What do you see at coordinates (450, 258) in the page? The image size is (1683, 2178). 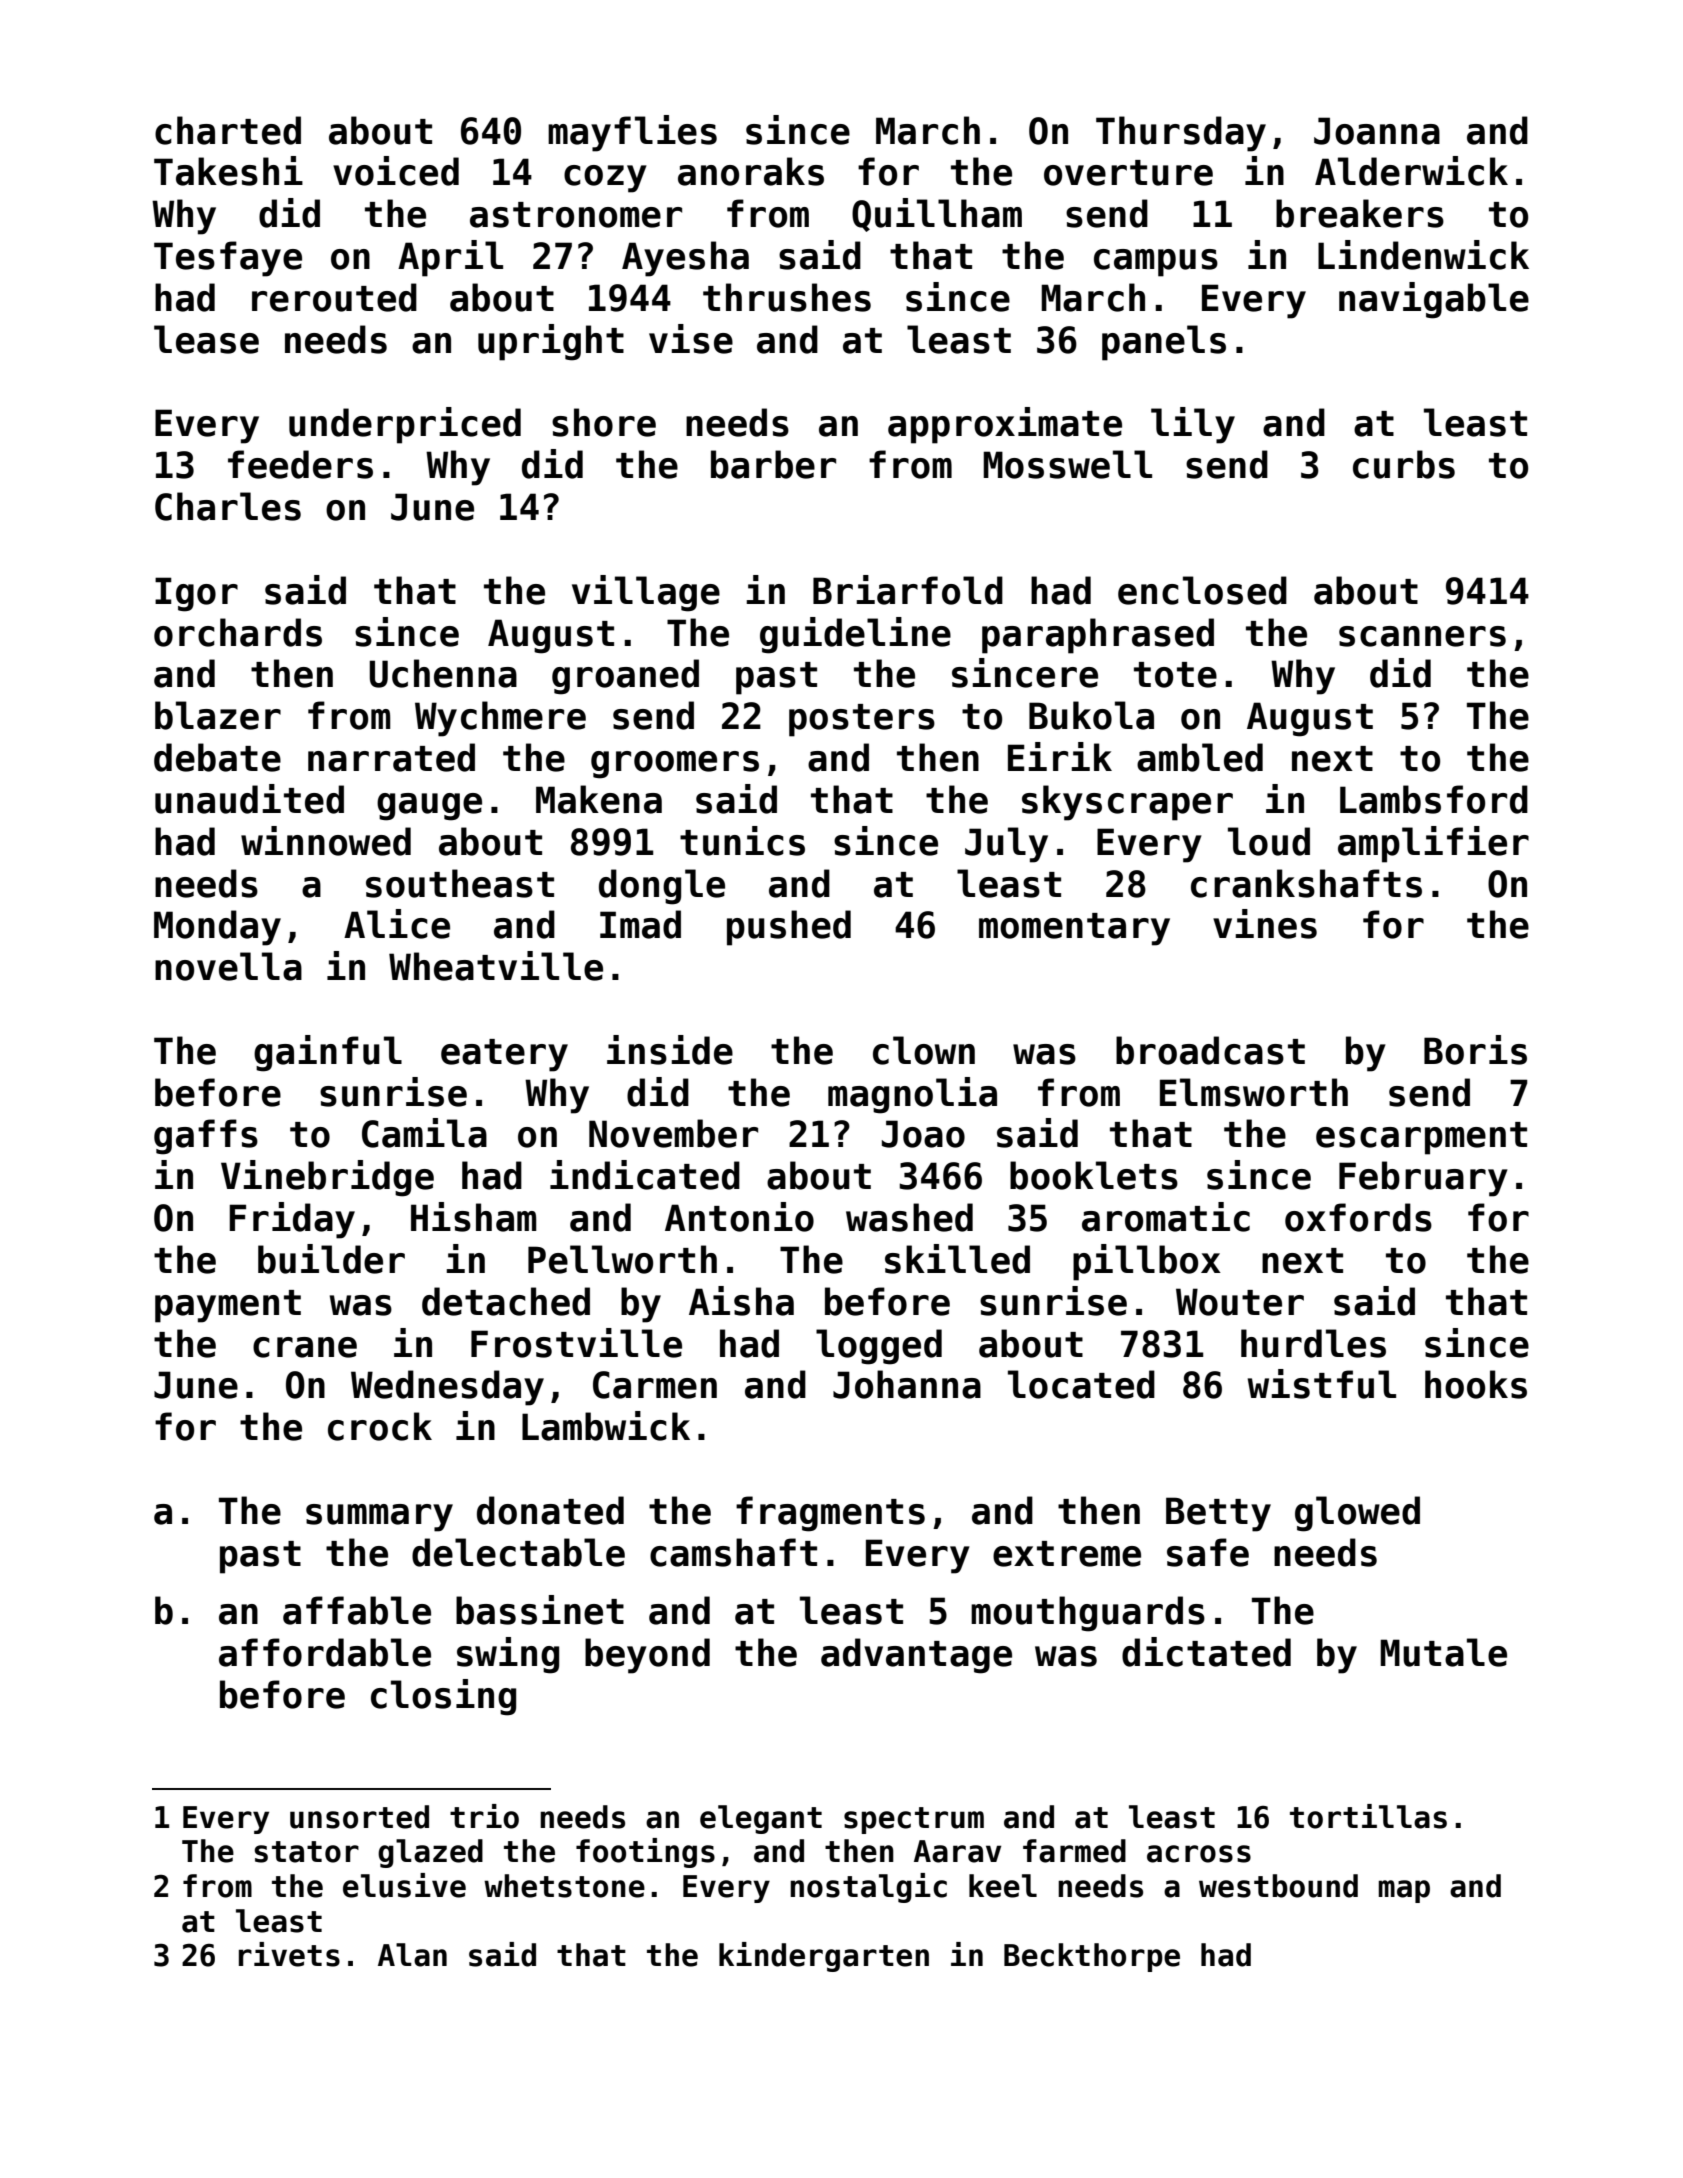 I see `April` at bounding box center [450, 258].
